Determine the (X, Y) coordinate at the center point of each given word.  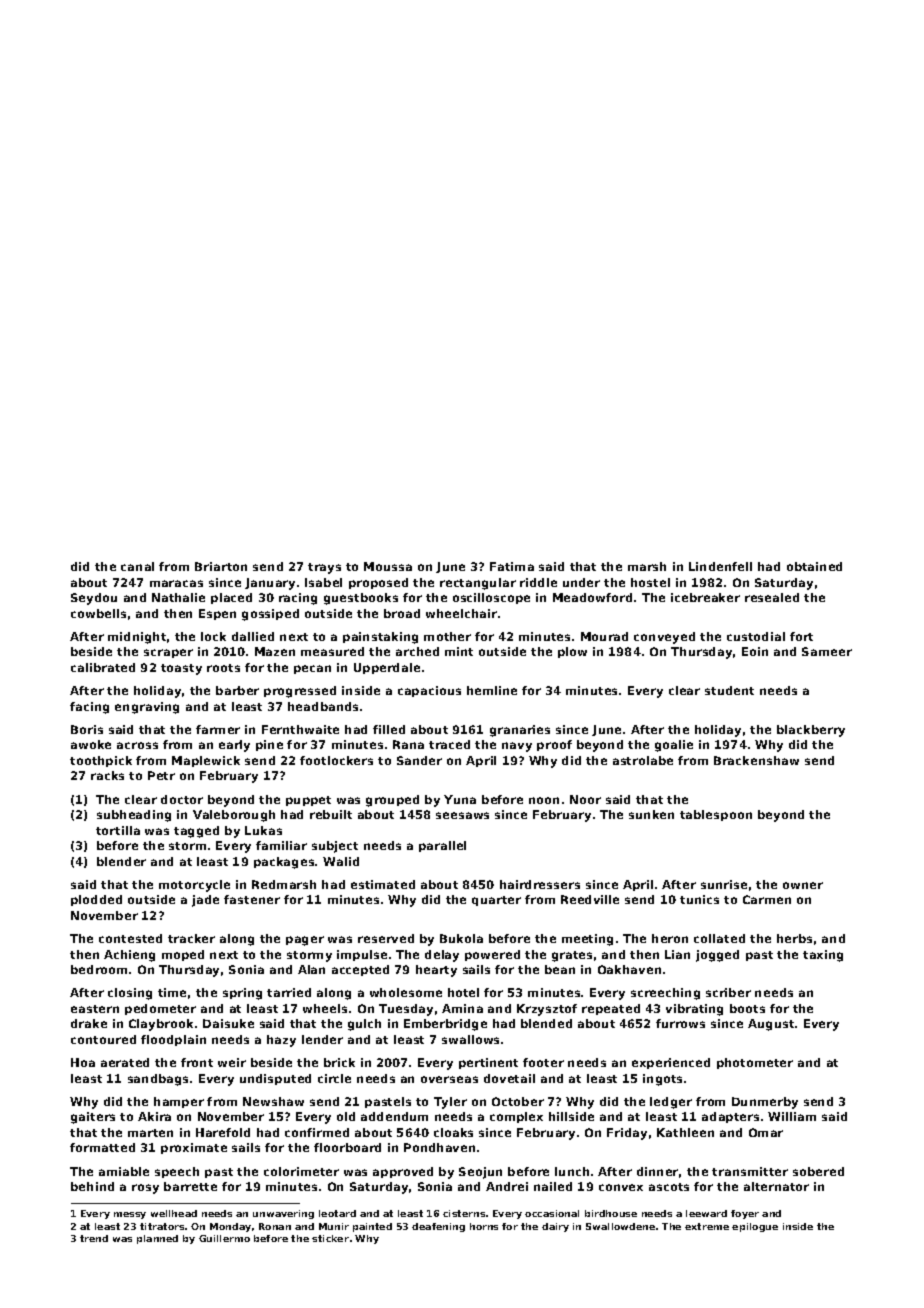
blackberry (811, 731)
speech (177, 1172)
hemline (492, 690)
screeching (665, 994)
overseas (449, 1079)
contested (130, 938)
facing (89, 708)
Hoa (83, 1062)
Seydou (94, 599)
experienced (671, 1063)
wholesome (406, 992)
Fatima (512, 566)
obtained (814, 566)
